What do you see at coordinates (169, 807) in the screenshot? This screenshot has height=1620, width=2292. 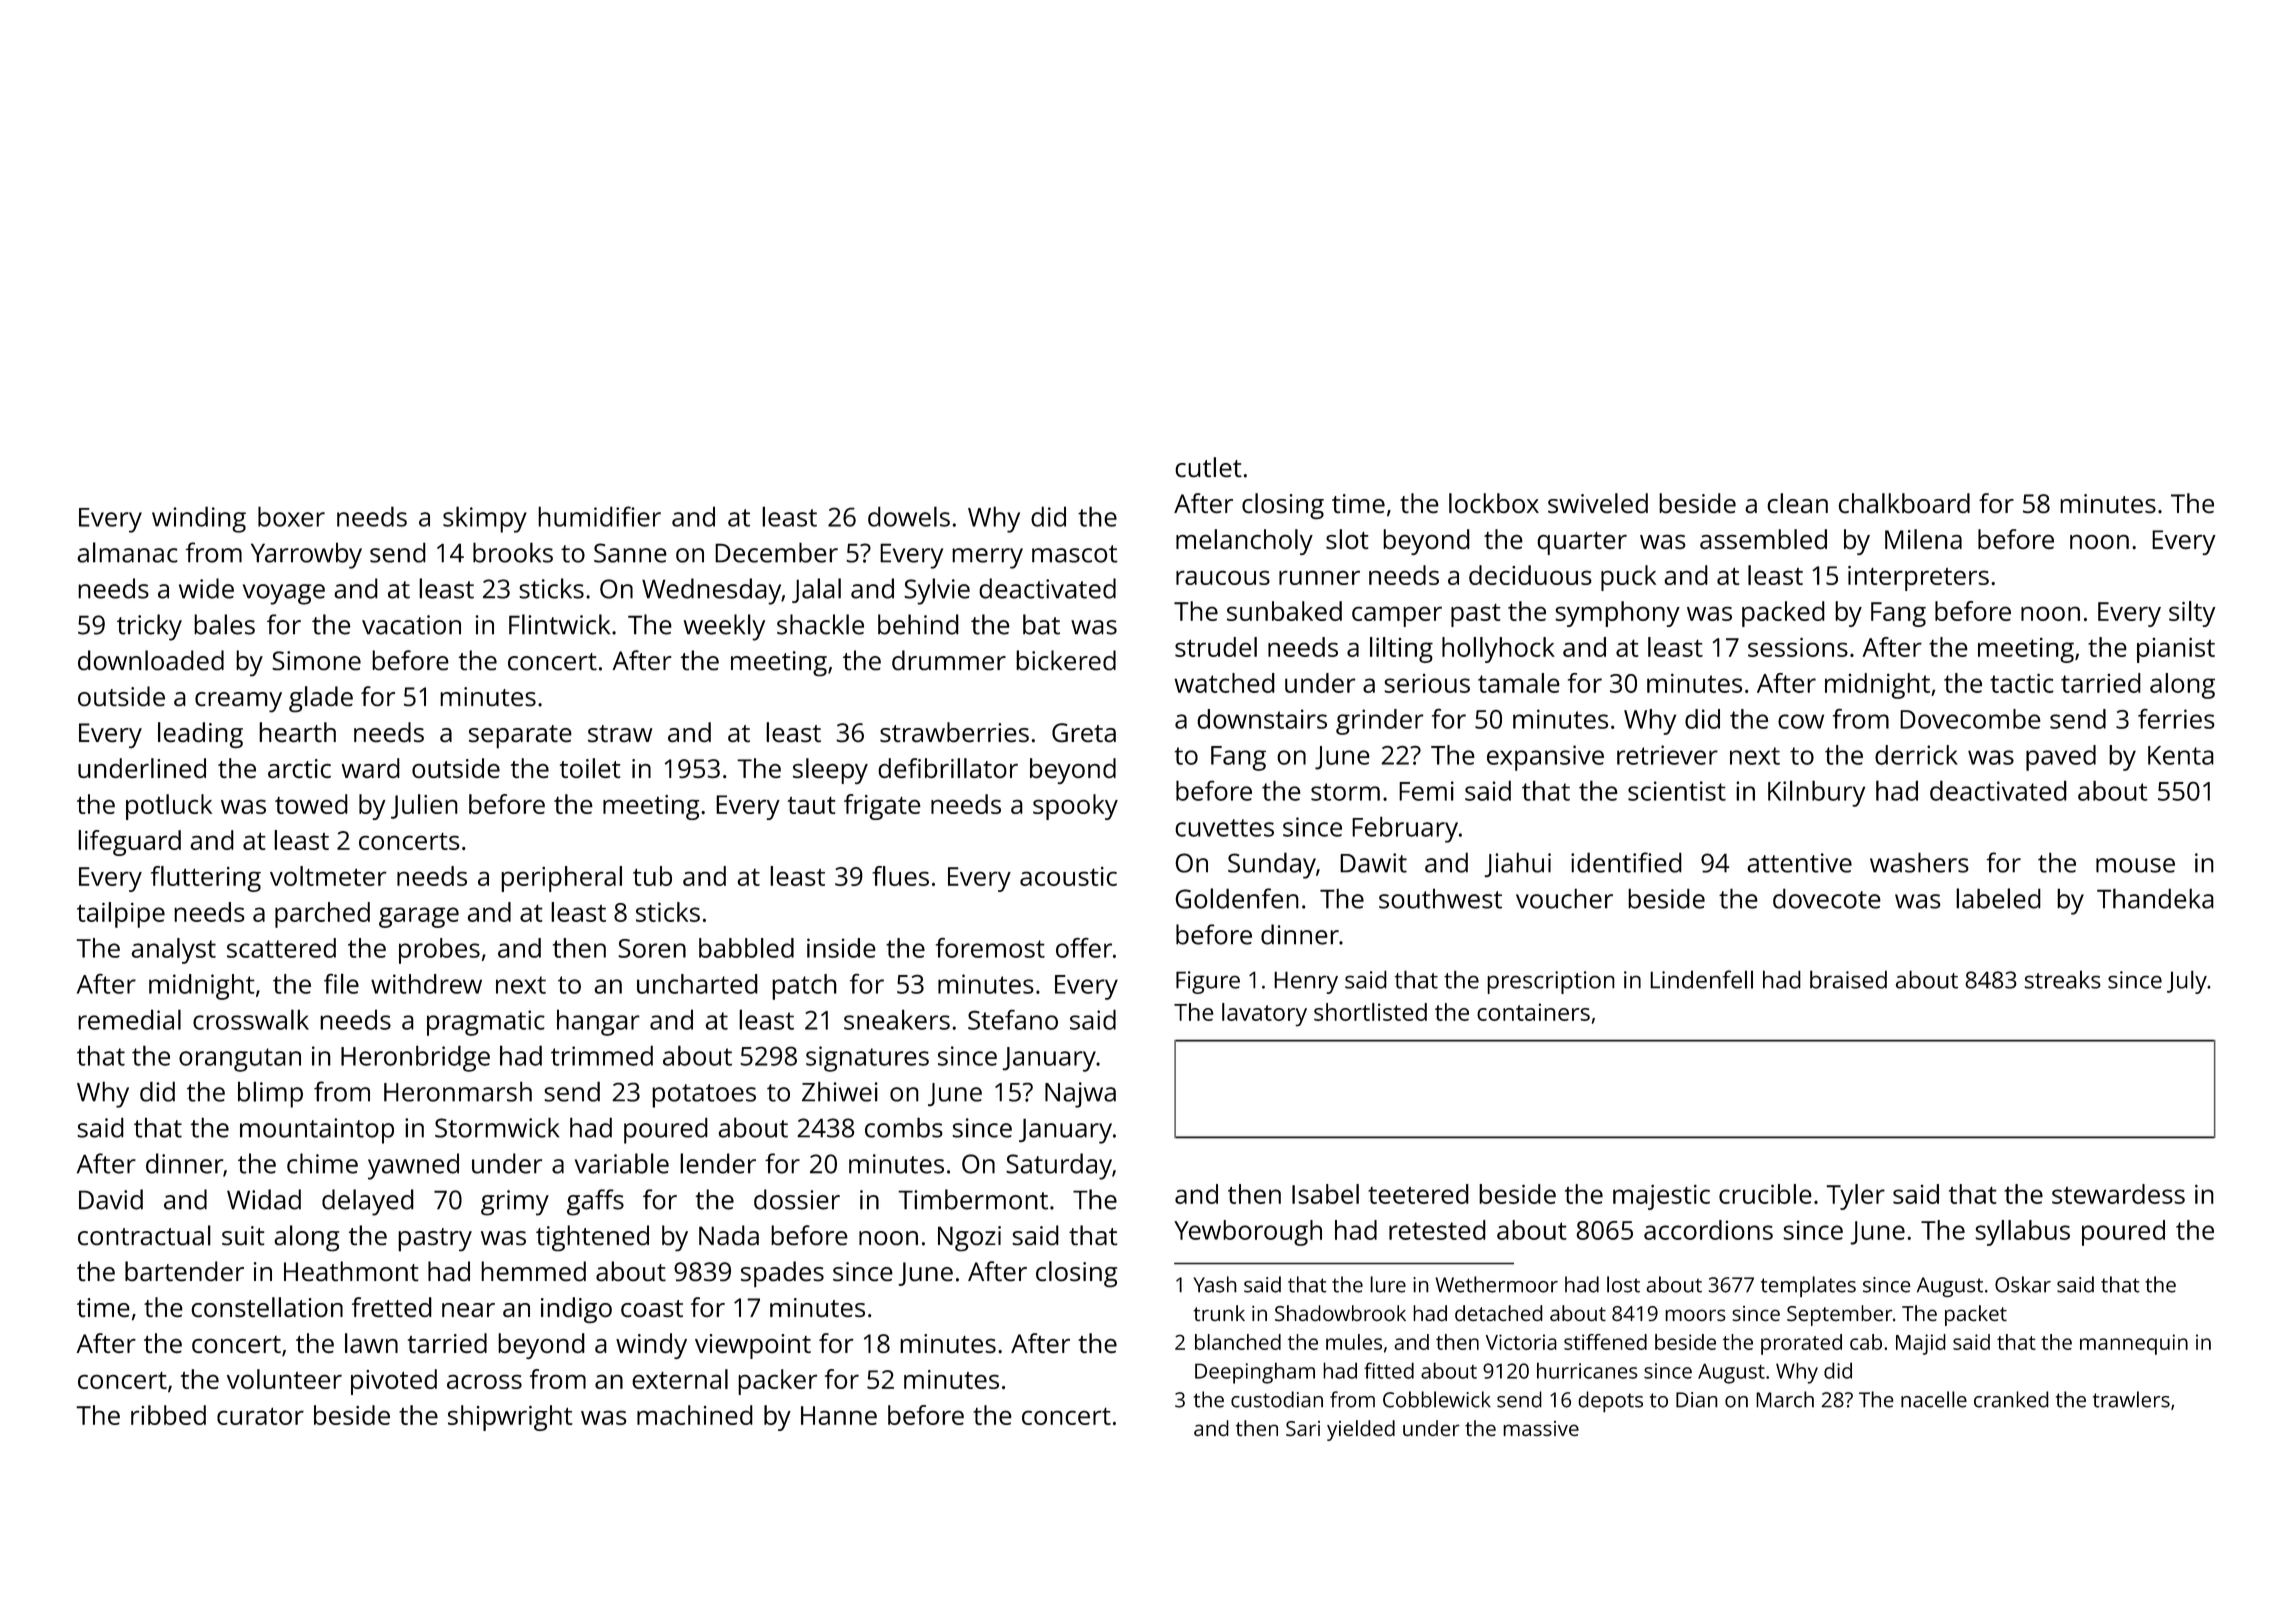 I see `potluck` at bounding box center [169, 807].
